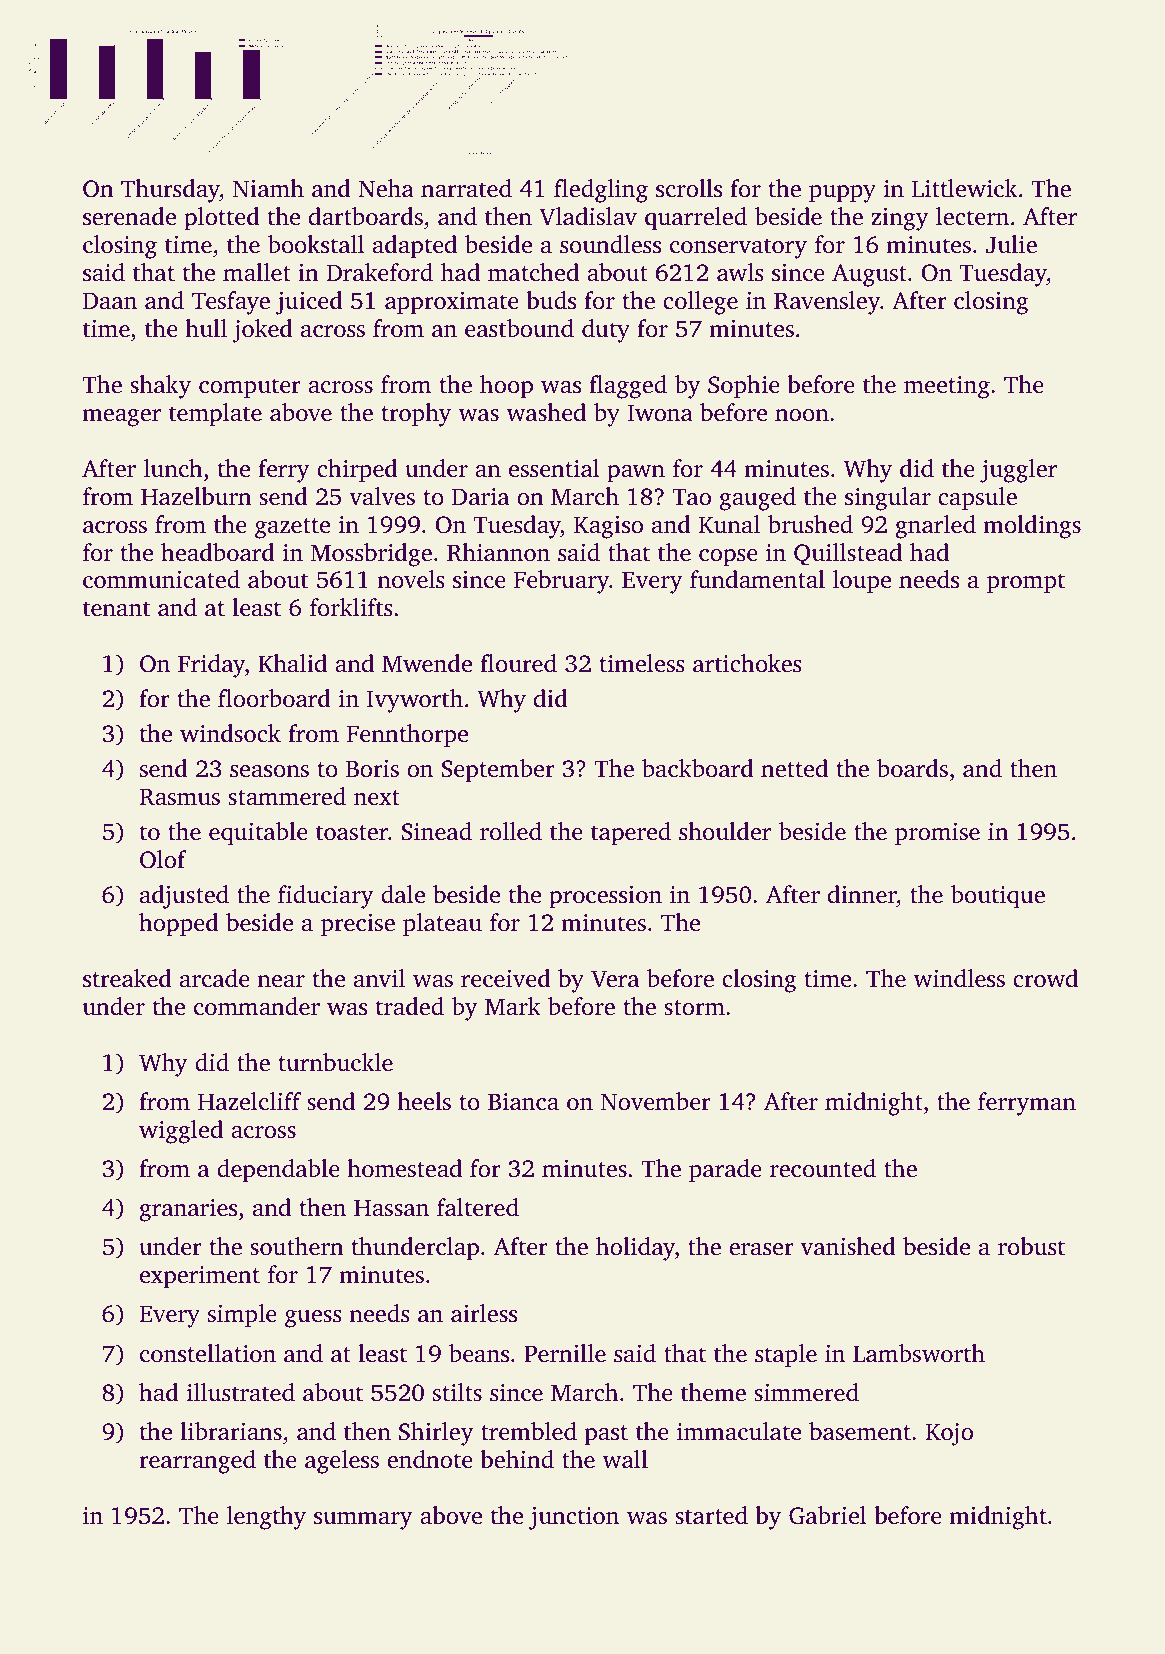 The image size is (1165, 1654). I want to click on recounted, so click(823, 1168).
